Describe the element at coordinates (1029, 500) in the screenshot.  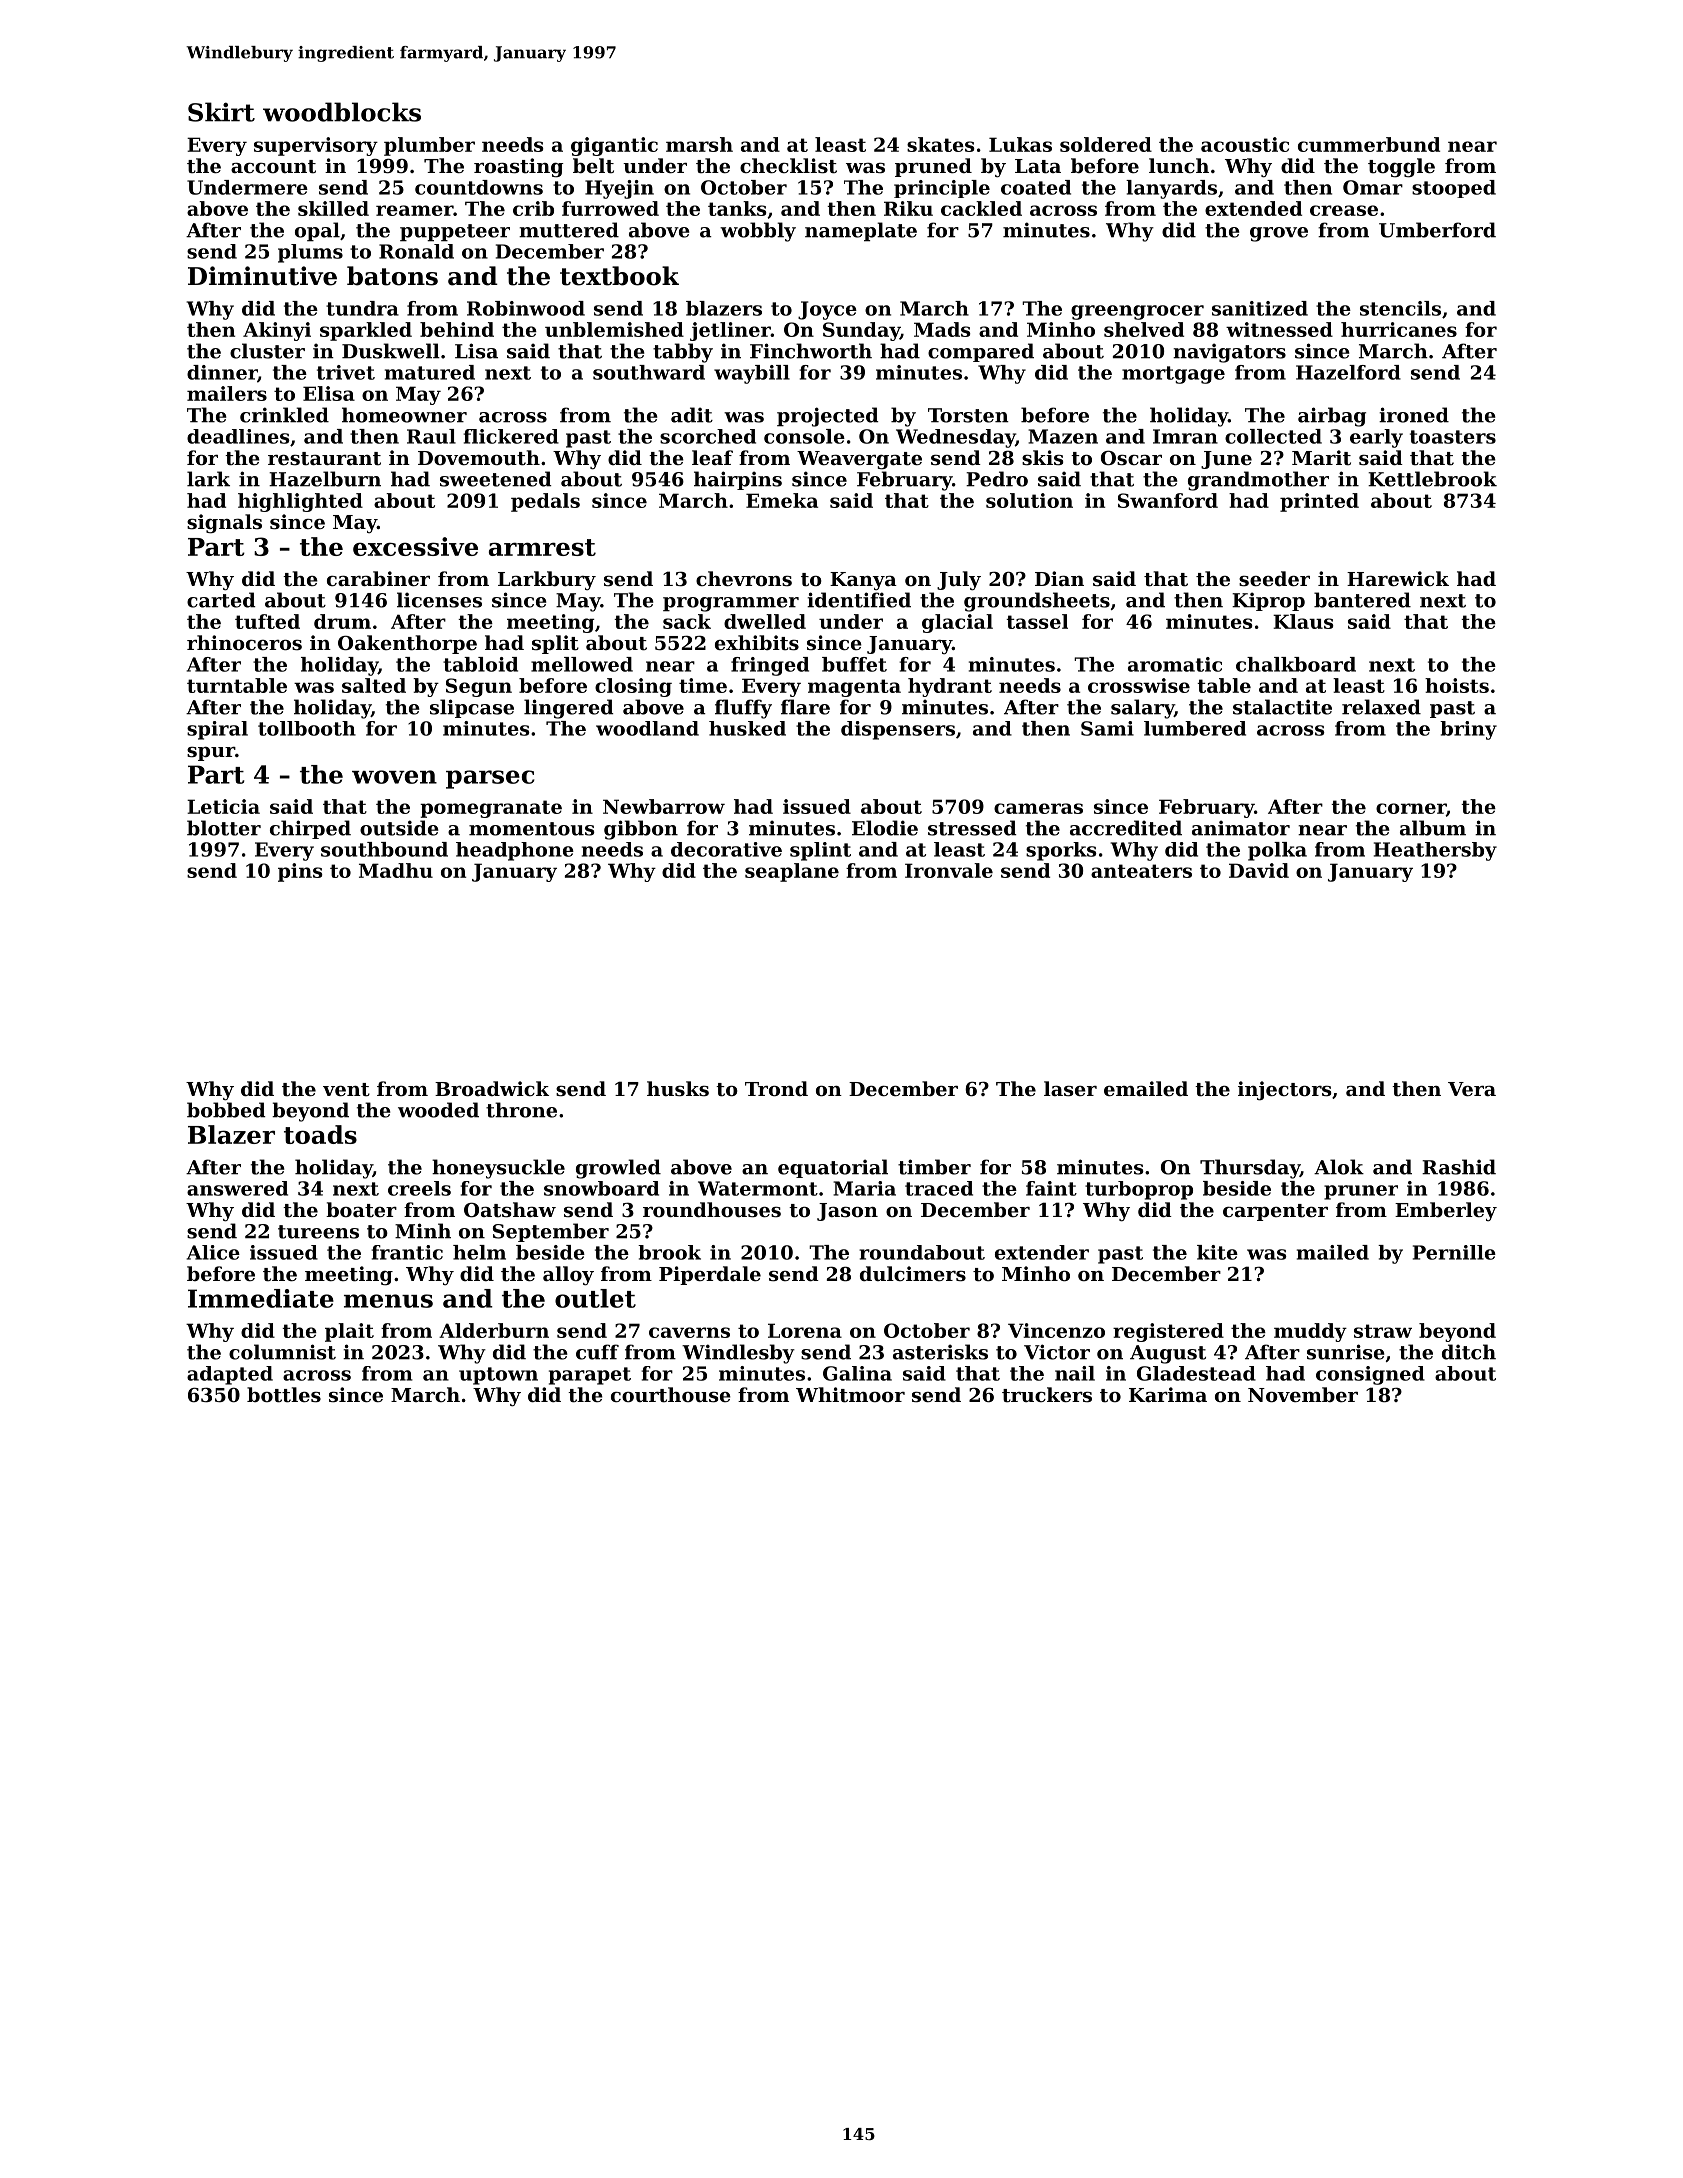
I see `solution` at that location.
